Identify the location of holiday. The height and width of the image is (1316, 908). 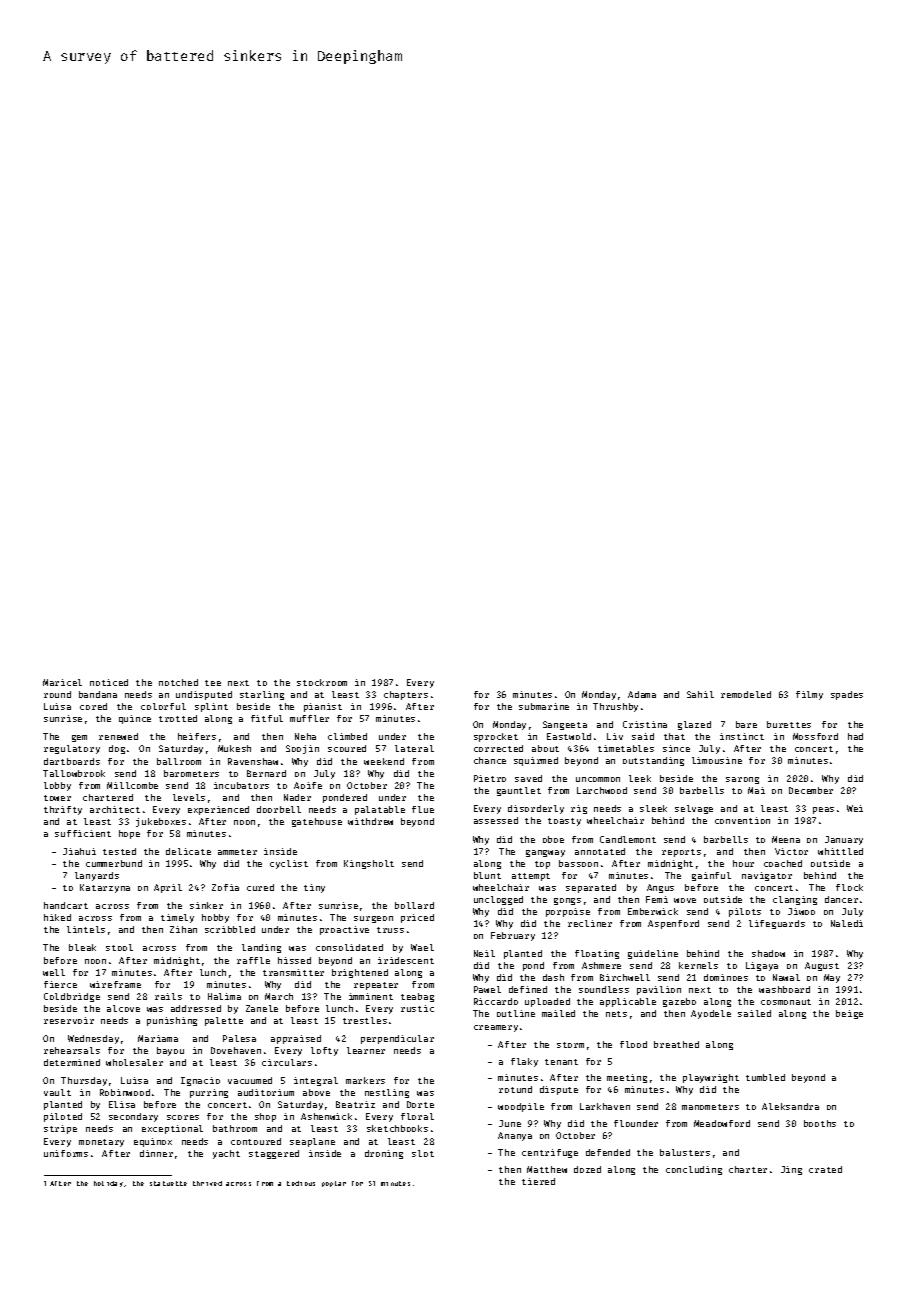
(108, 1184).
